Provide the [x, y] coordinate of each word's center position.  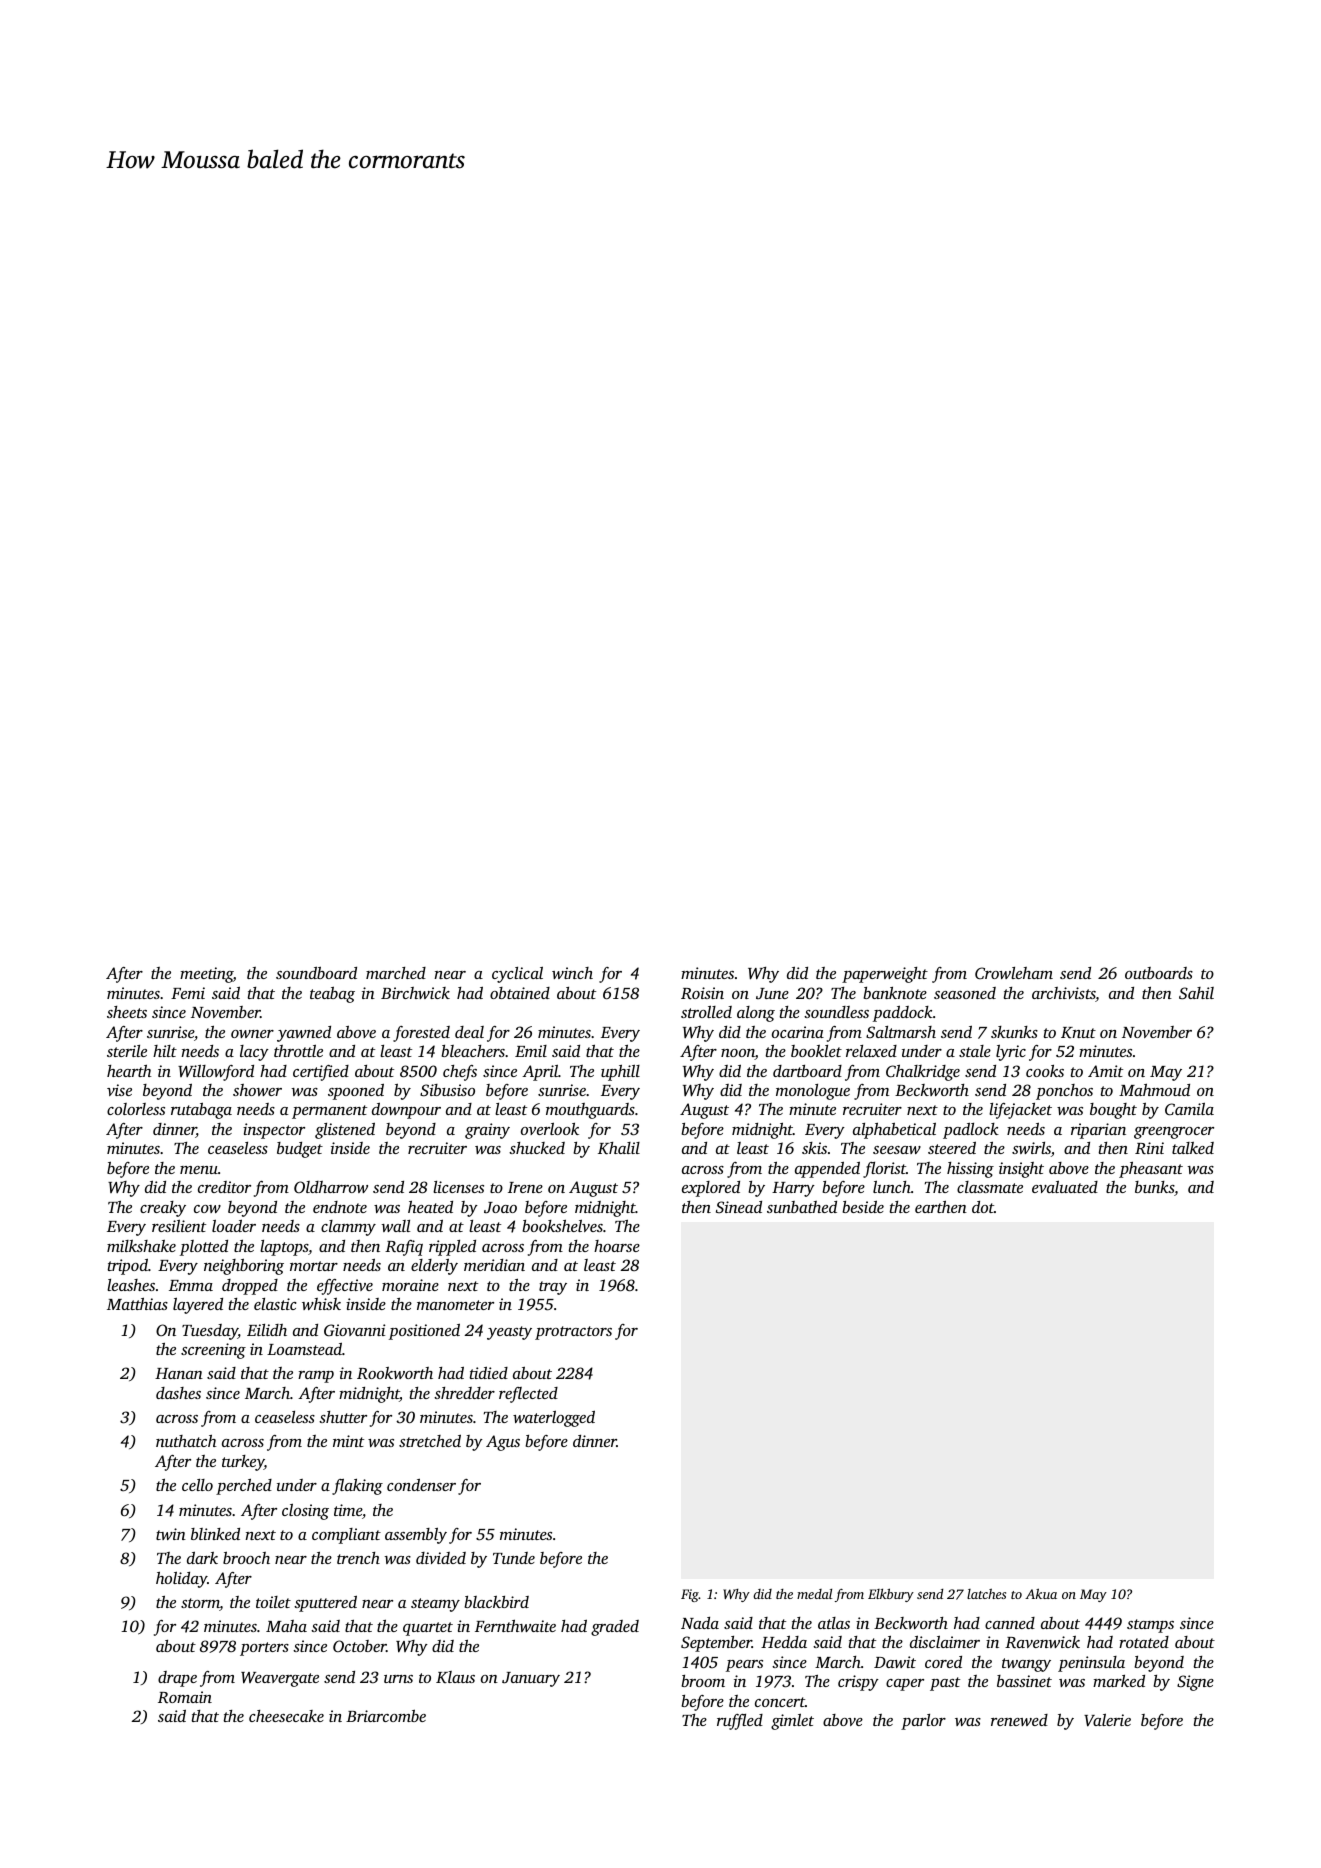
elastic [275, 1304]
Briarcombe [386, 1715]
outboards [1159, 973]
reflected [528, 1395]
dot [983, 1207]
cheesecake [286, 1716]
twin [171, 1534]
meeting [206, 975]
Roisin [702, 993]
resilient [179, 1226]
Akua [1041, 1593]
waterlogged [554, 1418]
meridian [494, 1265]
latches [986, 1593]
